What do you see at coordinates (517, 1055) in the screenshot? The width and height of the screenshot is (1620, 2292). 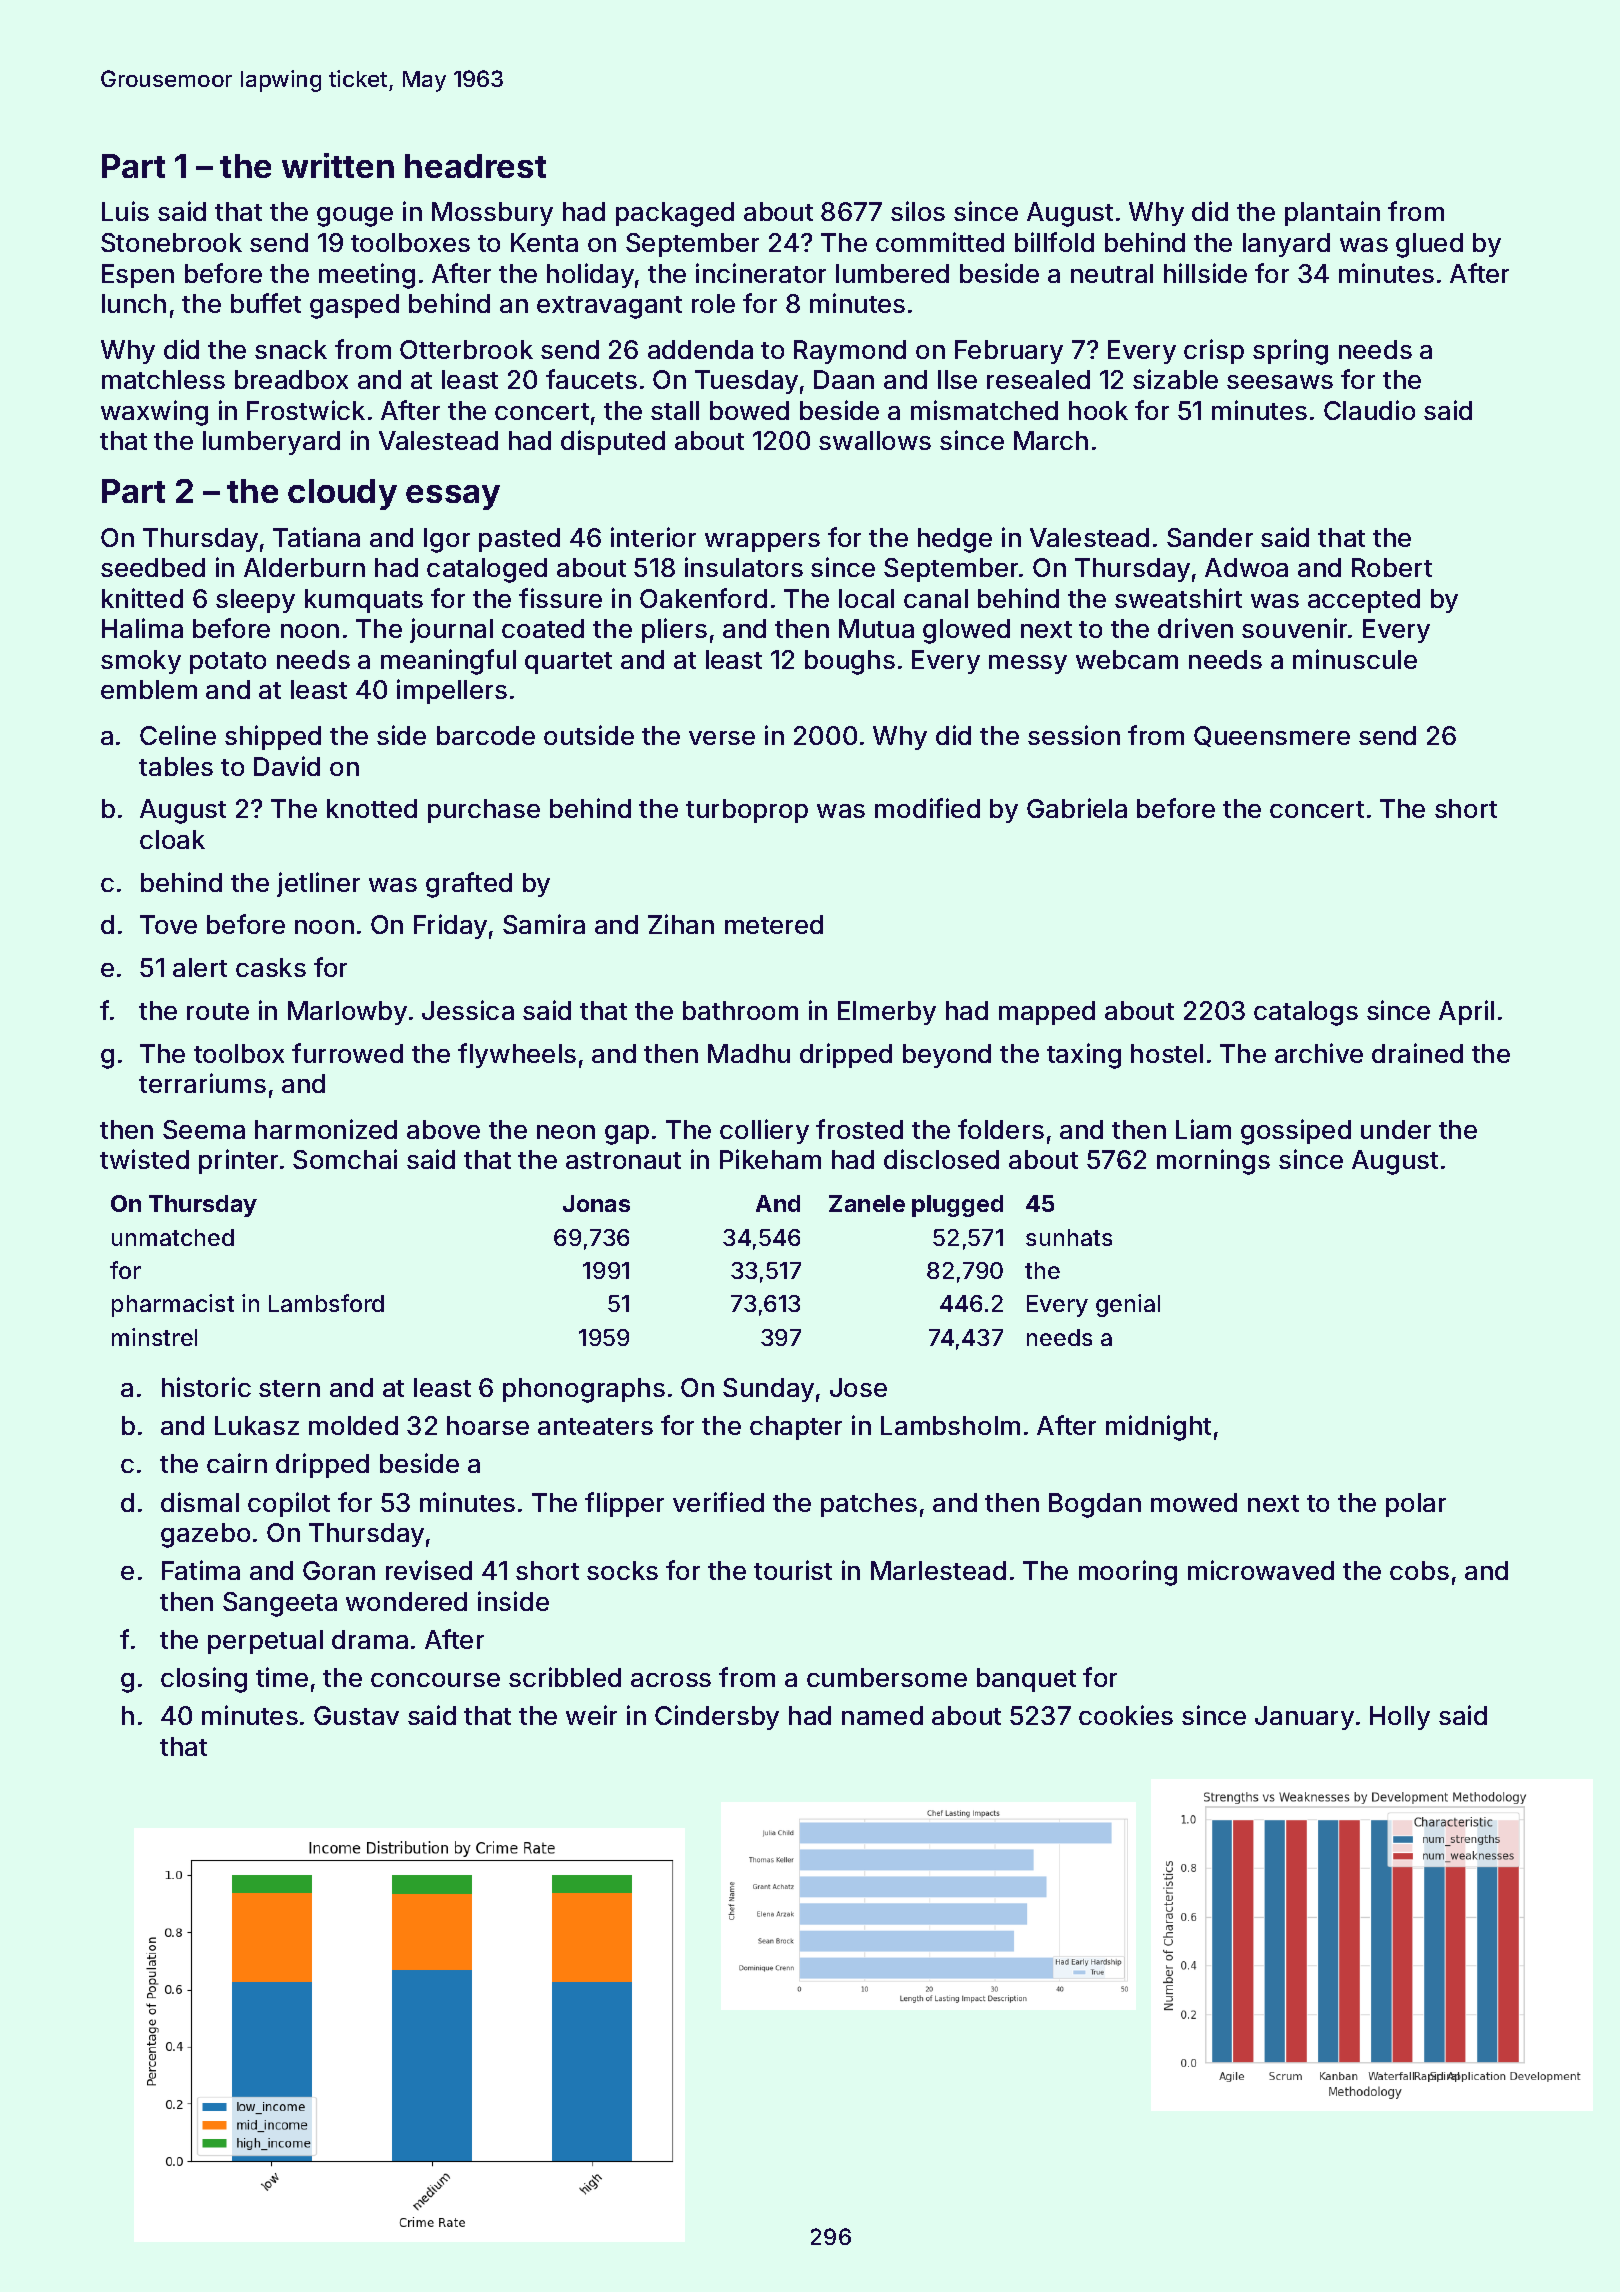 I see `flywheels` at bounding box center [517, 1055].
